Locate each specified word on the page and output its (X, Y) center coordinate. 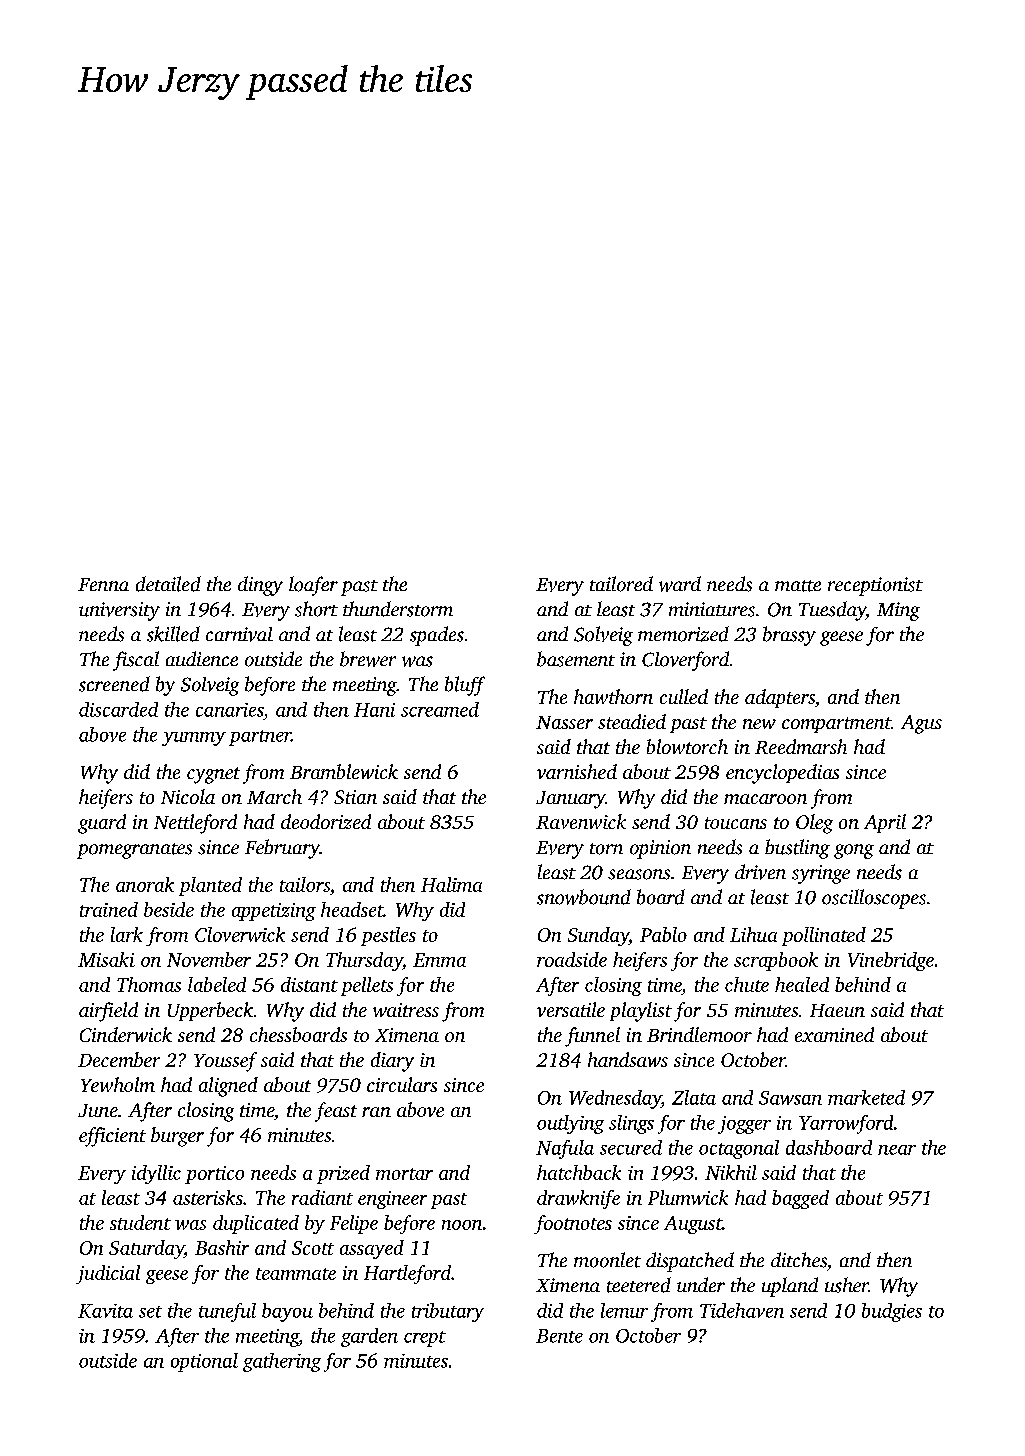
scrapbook (776, 961)
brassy (789, 636)
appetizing (274, 912)
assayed (372, 1249)
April (885, 823)
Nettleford (195, 824)
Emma (439, 960)
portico (214, 1175)
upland (790, 1287)
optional (204, 1362)
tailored (621, 584)
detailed (168, 584)
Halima (451, 884)
